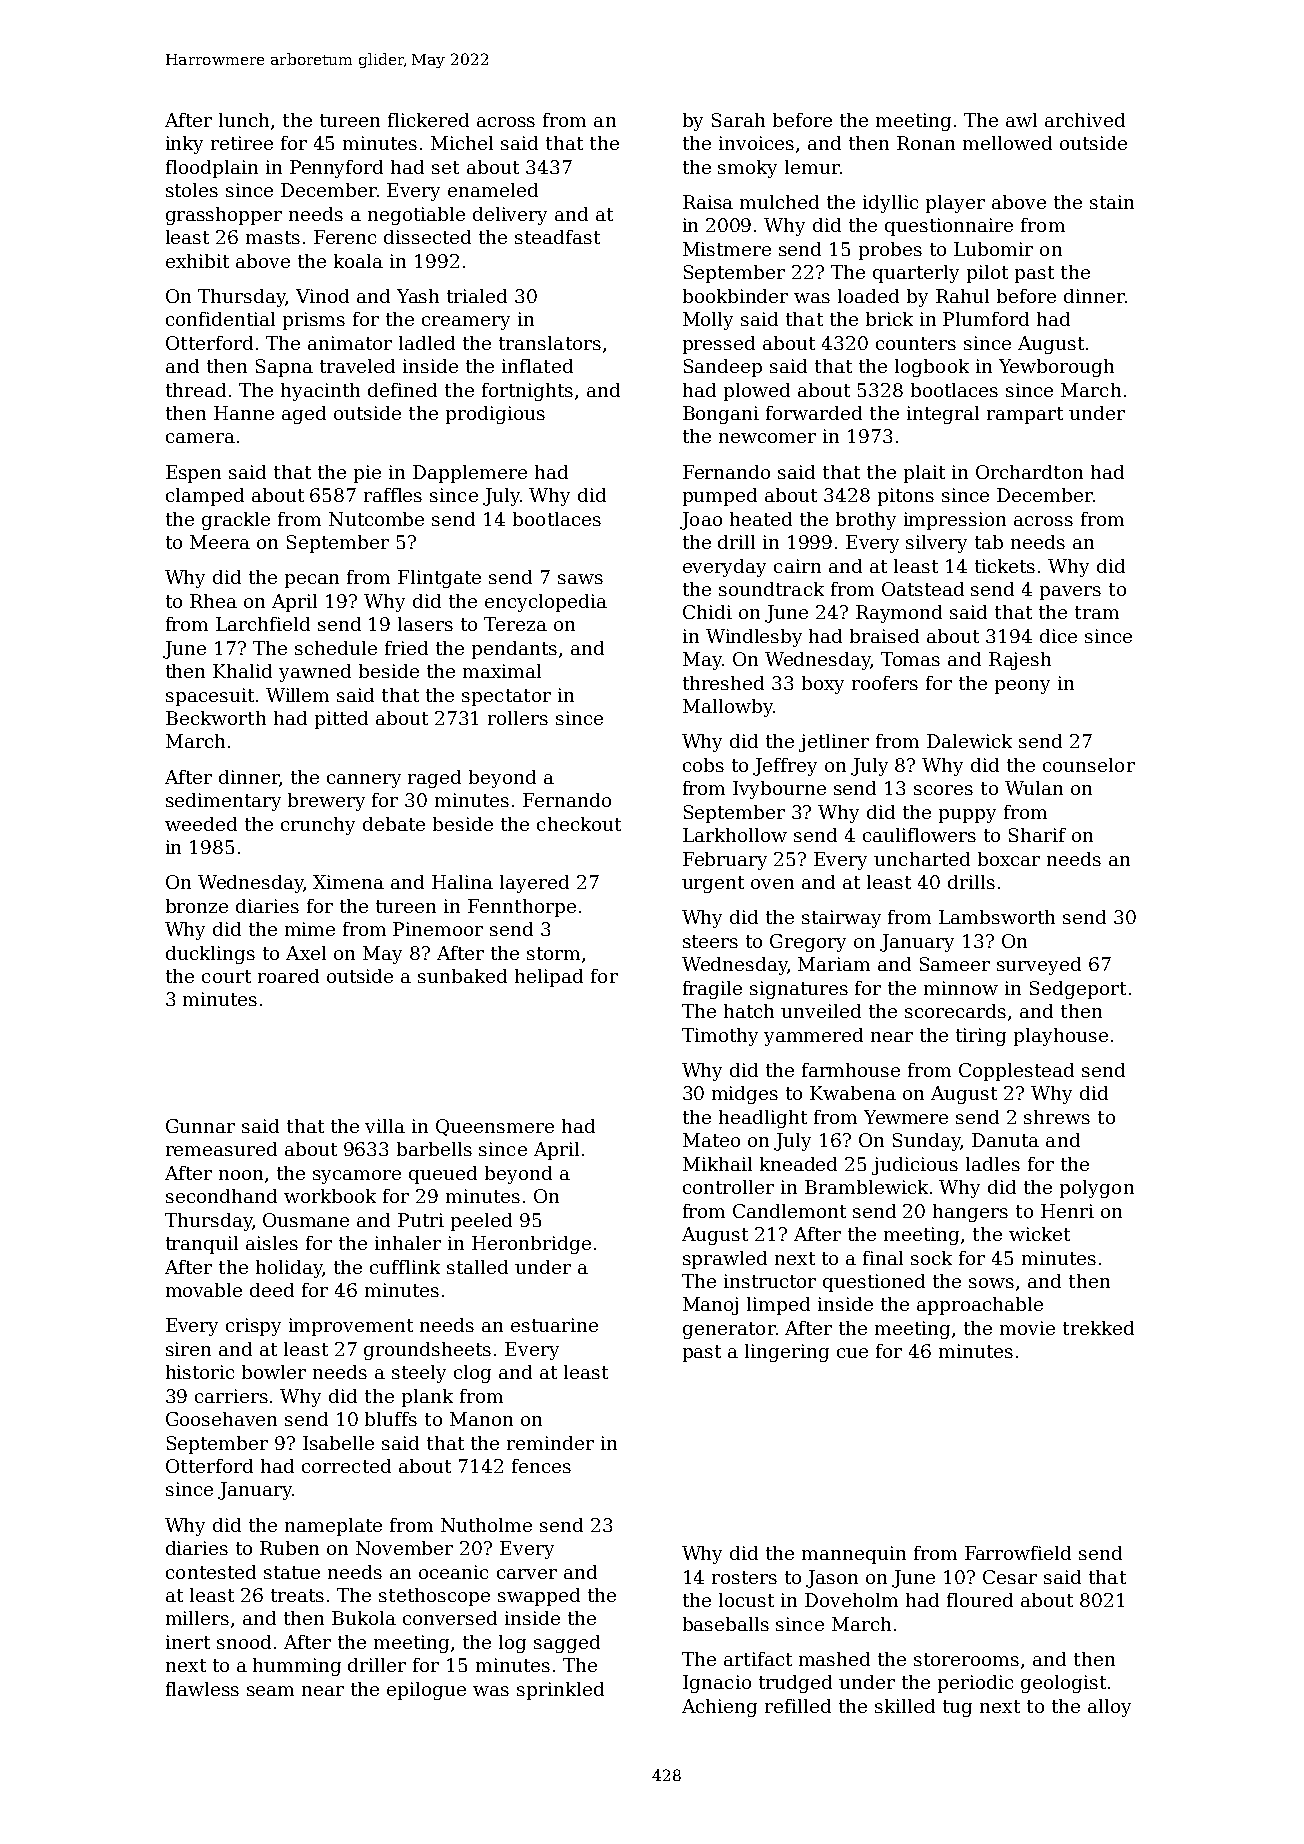  What do you see at coordinates (550, 1443) in the screenshot?
I see `reminder` at bounding box center [550, 1443].
